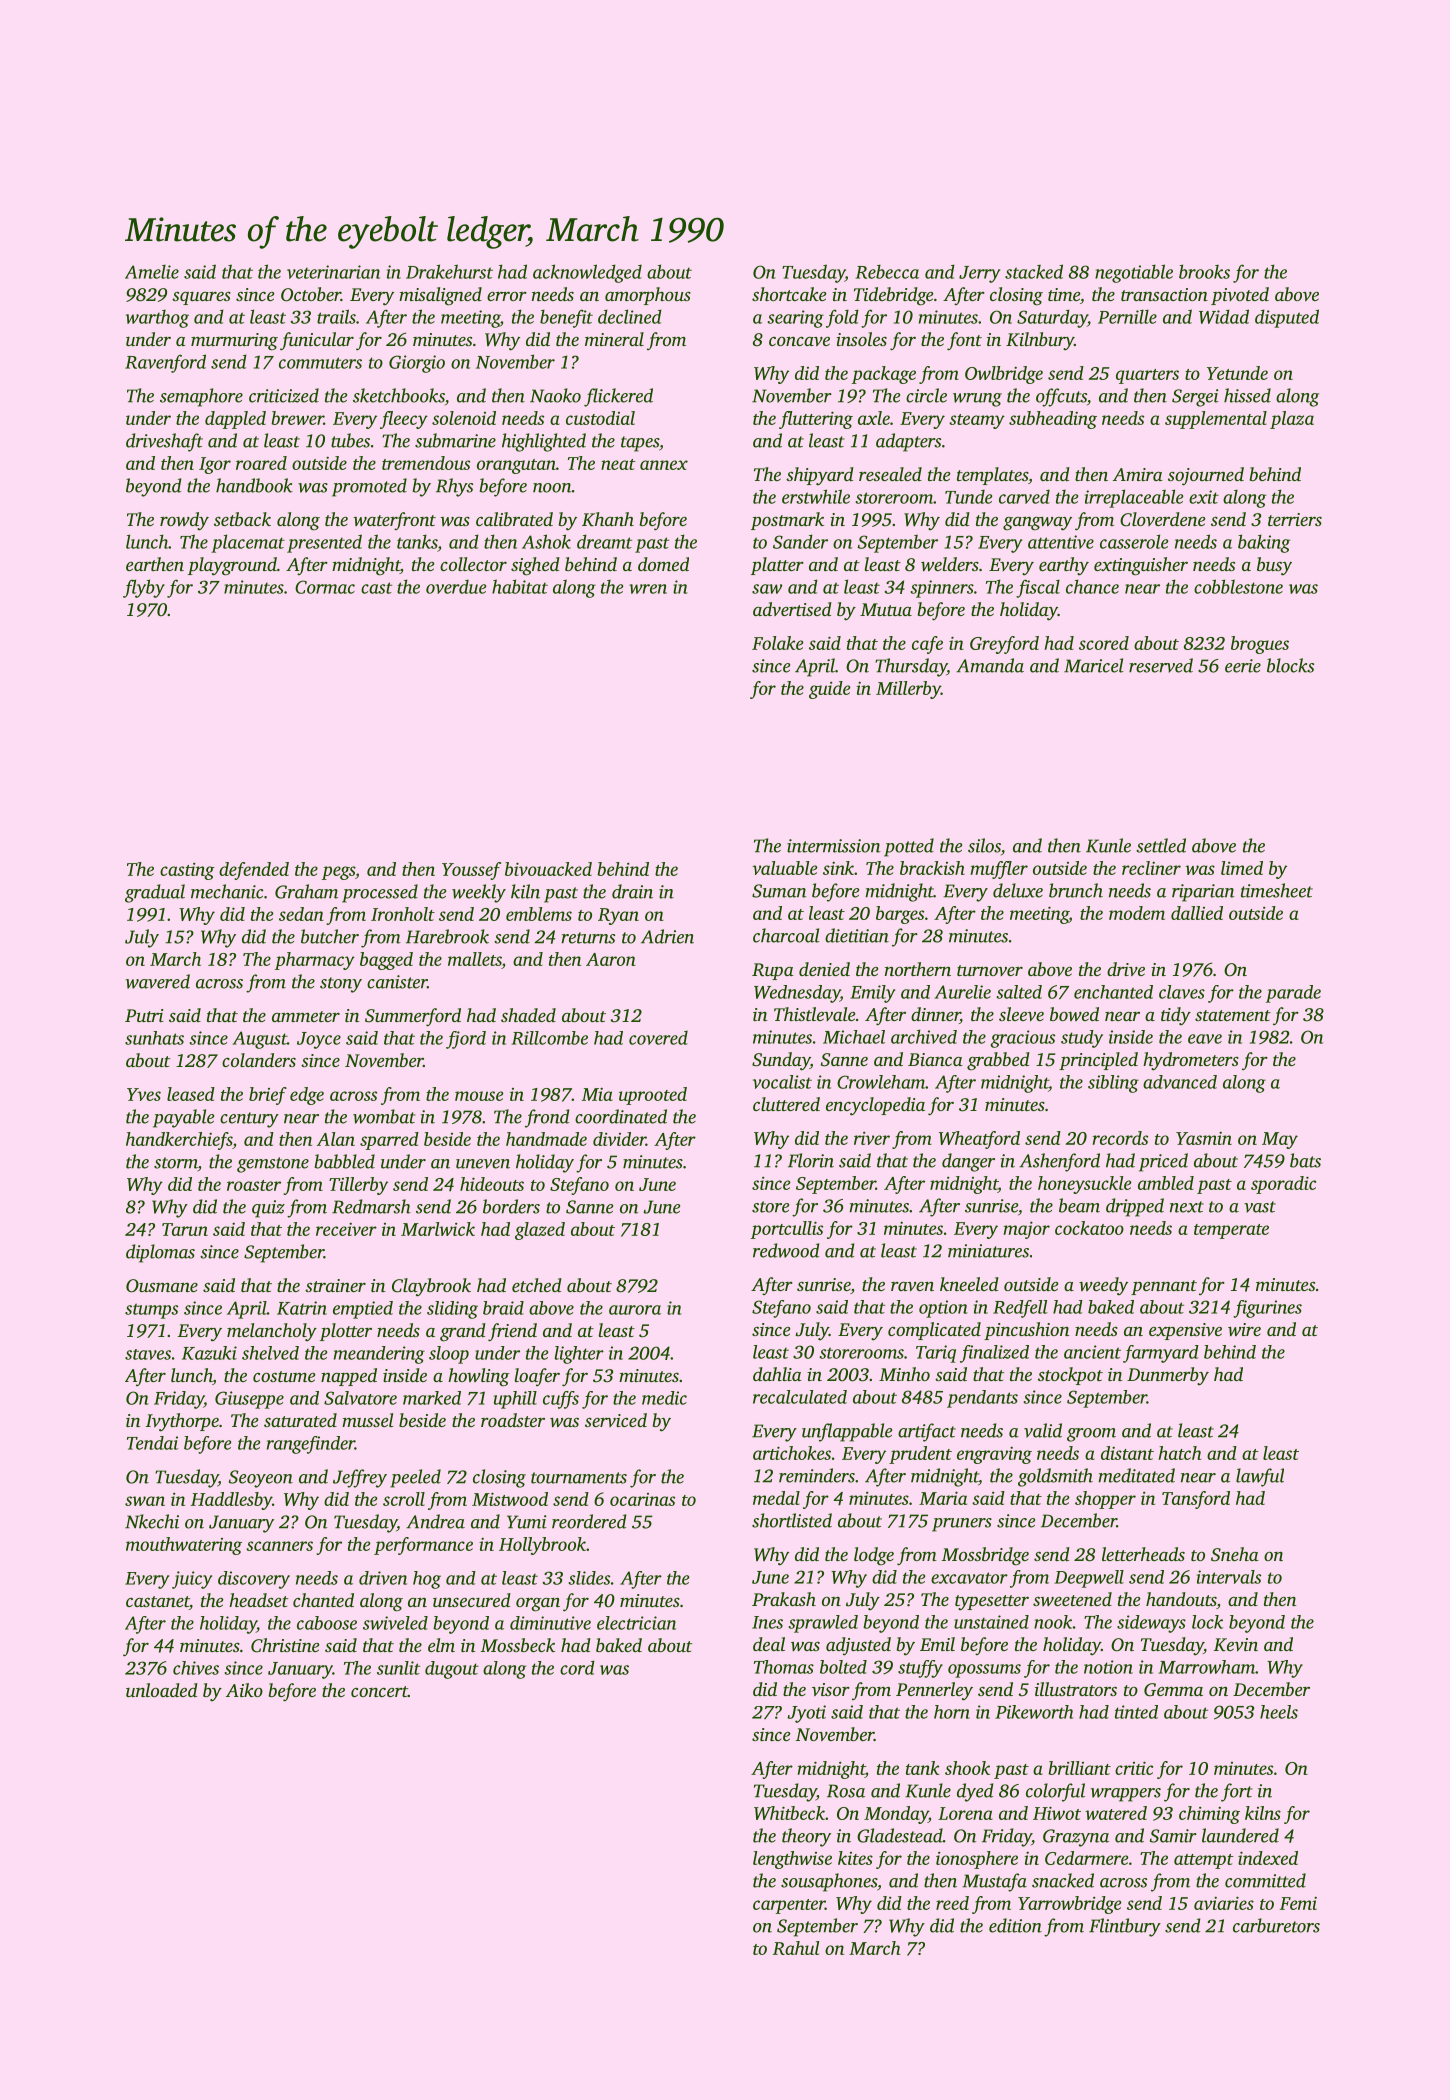 Image resolution: width=1450 pixels, height=2100 pixels. What do you see at coordinates (244, 1690) in the screenshot?
I see `Aiko` at bounding box center [244, 1690].
